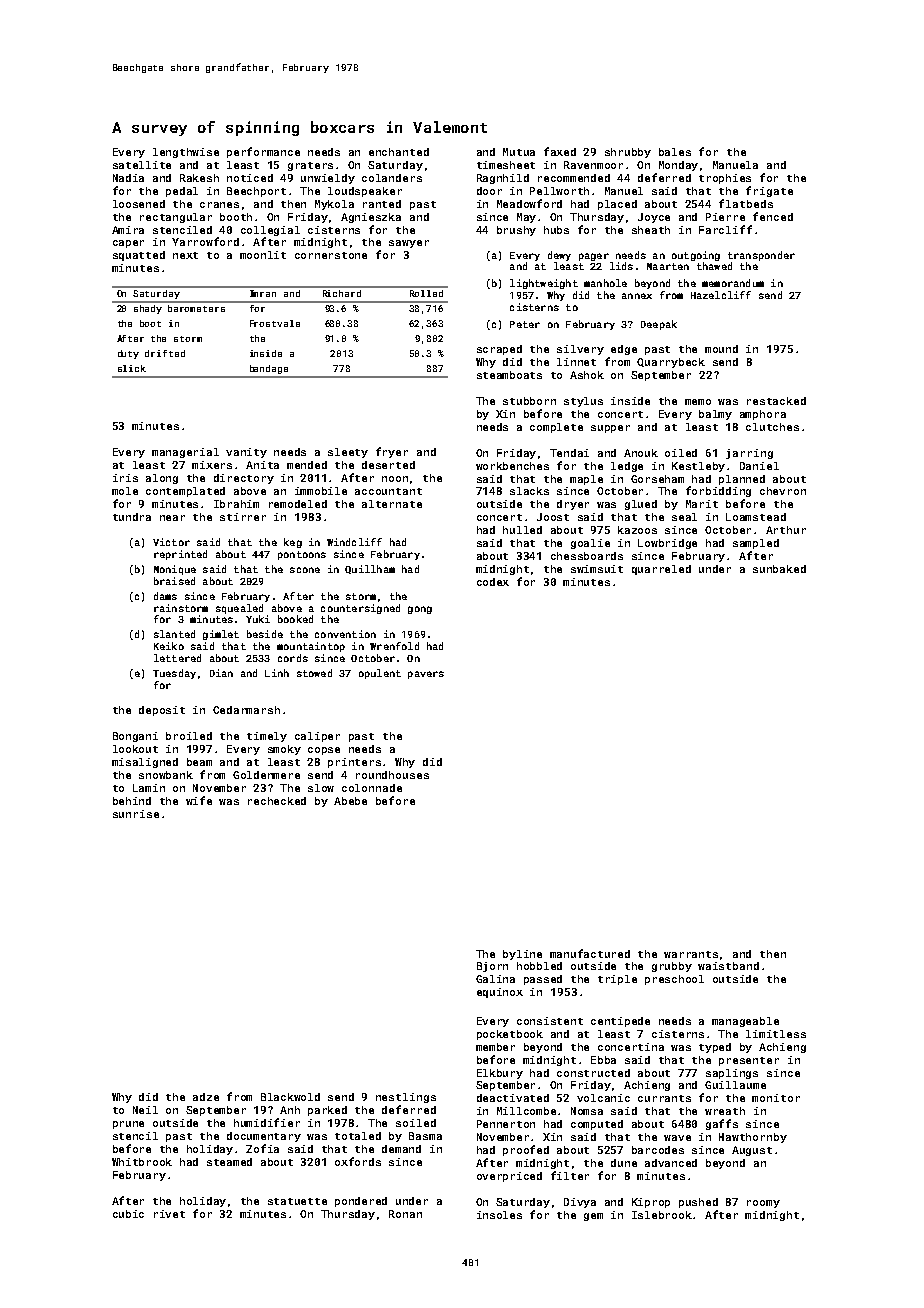 This screenshot has height=1308, width=924. I want to click on gem, so click(593, 1217).
